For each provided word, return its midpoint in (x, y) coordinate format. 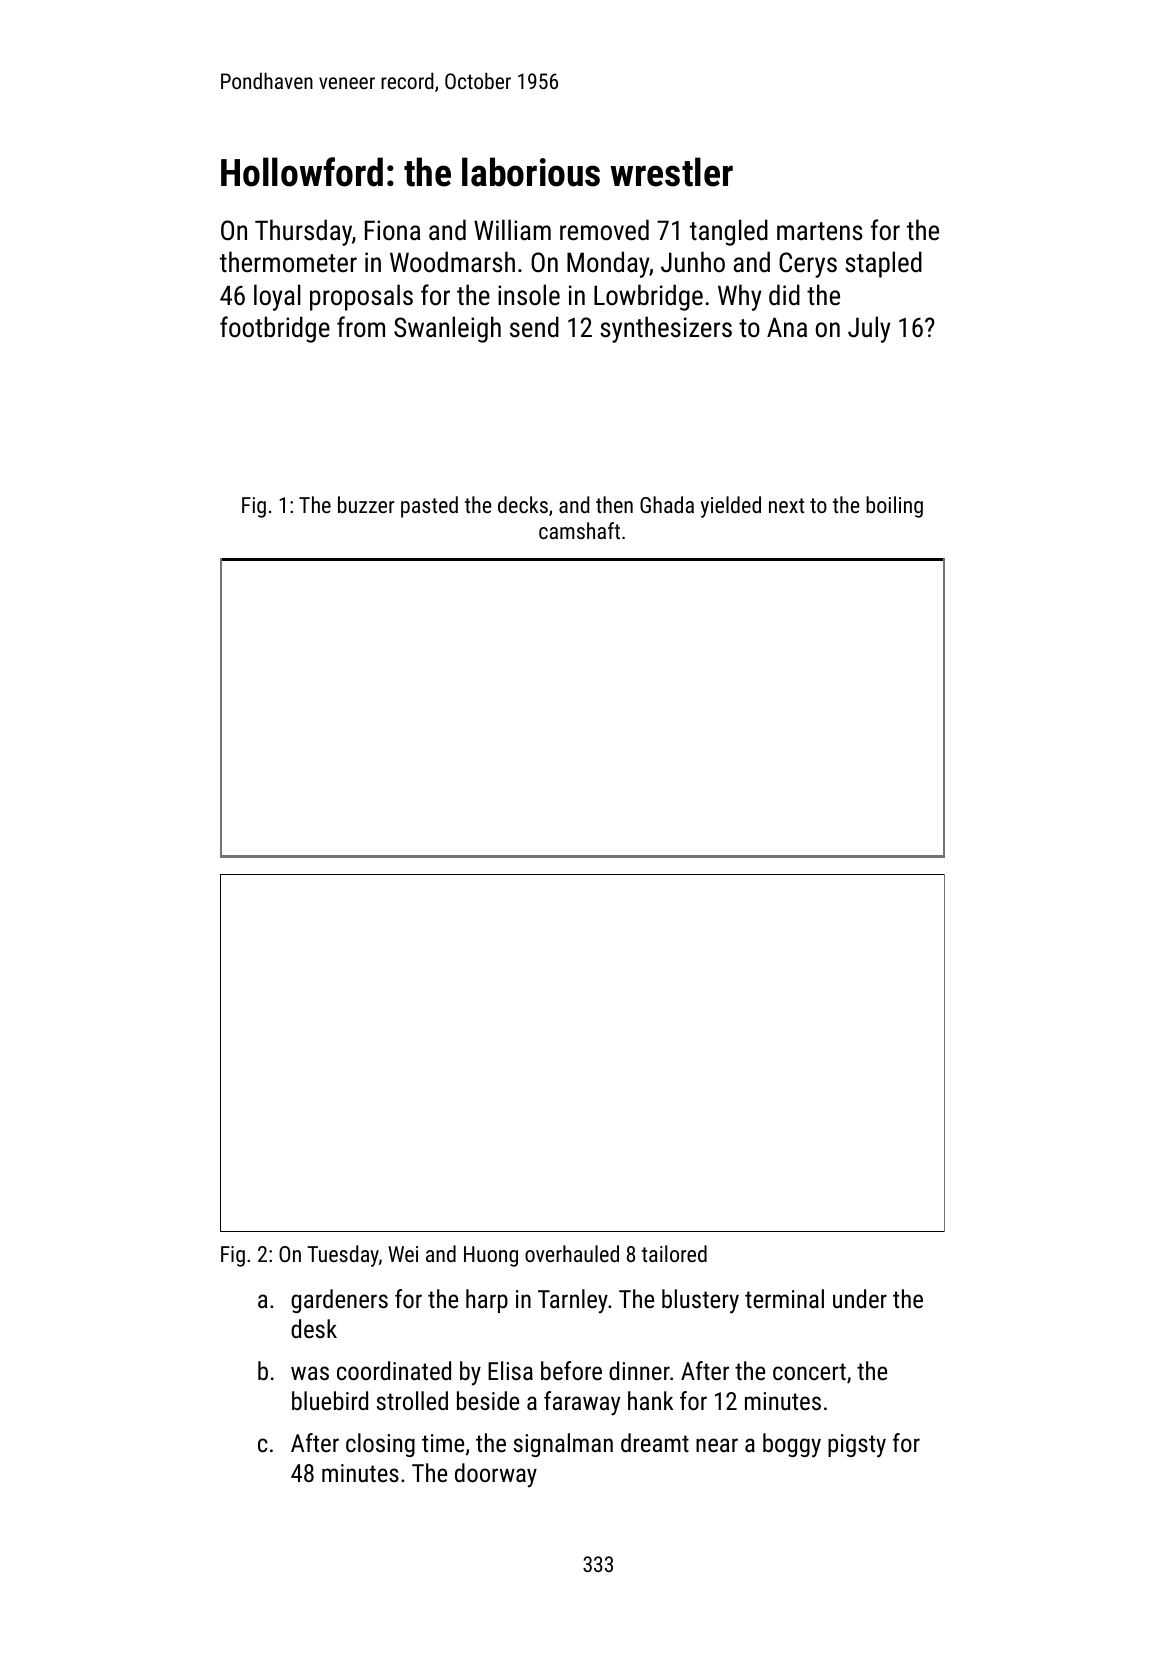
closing (380, 1445)
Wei (403, 1254)
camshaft (579, 530)
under (860, 1298)
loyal (277, 297)
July (869, 329)
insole (529, 295)
